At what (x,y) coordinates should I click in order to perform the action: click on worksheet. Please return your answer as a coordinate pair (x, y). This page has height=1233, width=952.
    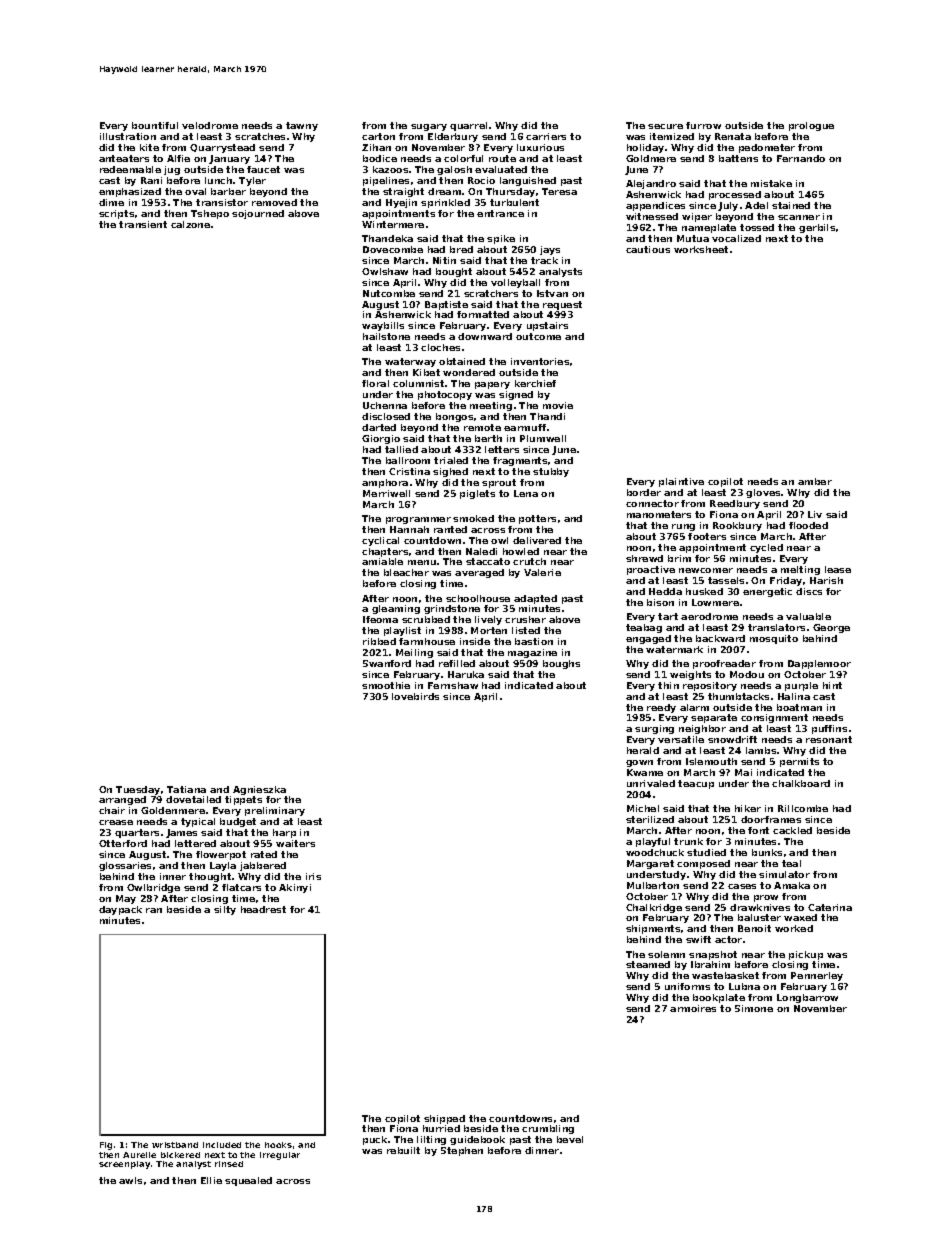
    Looking at the image, I should click on (701, 249).
